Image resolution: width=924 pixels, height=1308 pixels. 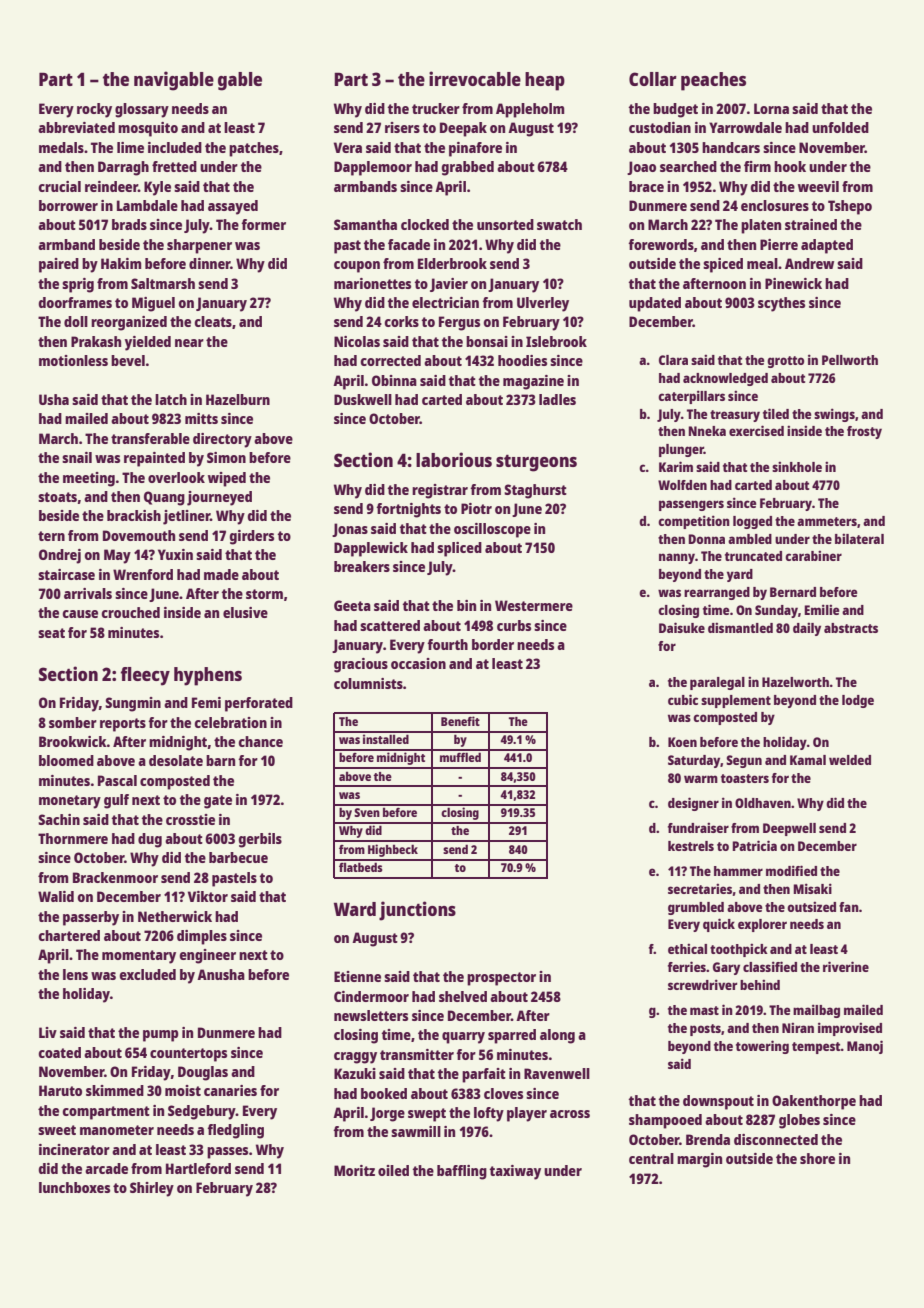 What do you see at coordinates (682, 627) in the document?
I see `Daisuke` at bounding box center [682, 627].
